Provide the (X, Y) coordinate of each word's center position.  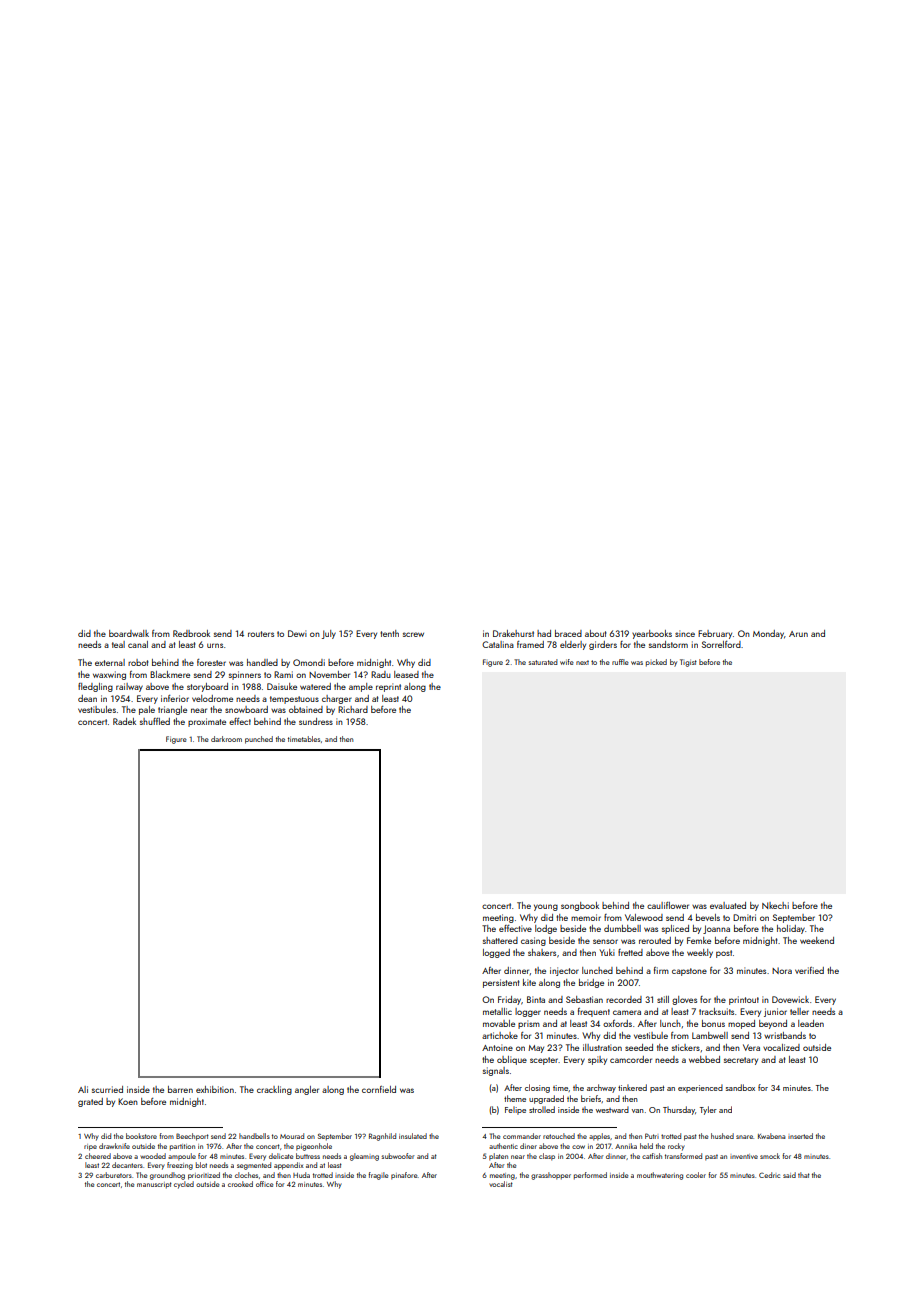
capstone (689, 972)
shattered (500, 940)
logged (496, 953)
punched (259, 740)
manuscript (154, 1185)
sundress (316, 721)
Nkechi (775, 905)
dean (87, 698)
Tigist (688, 663)
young (546, 907)
